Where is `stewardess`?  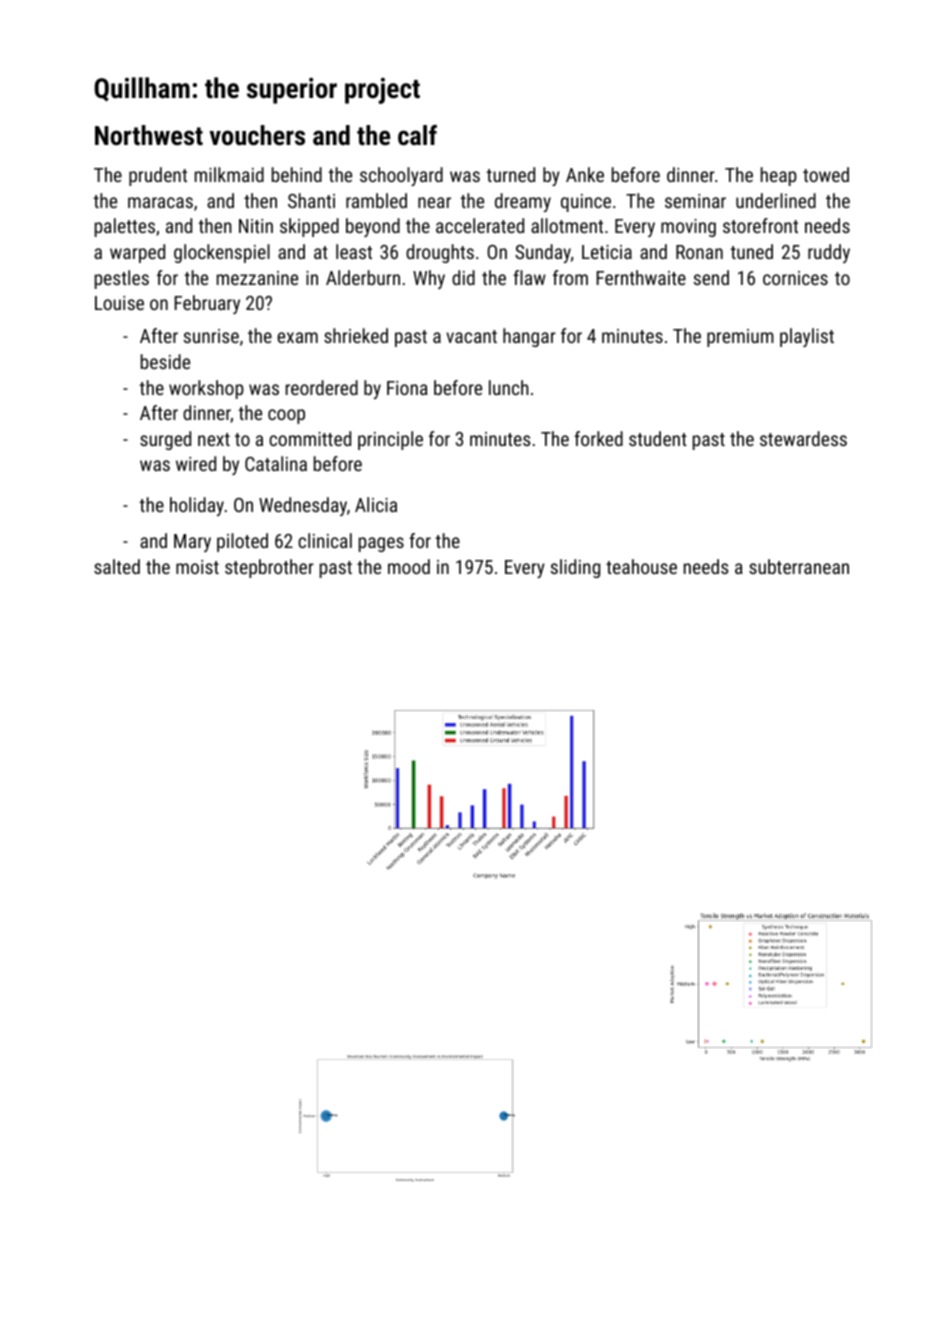 stewardess is located at coordinates (803, 438).
